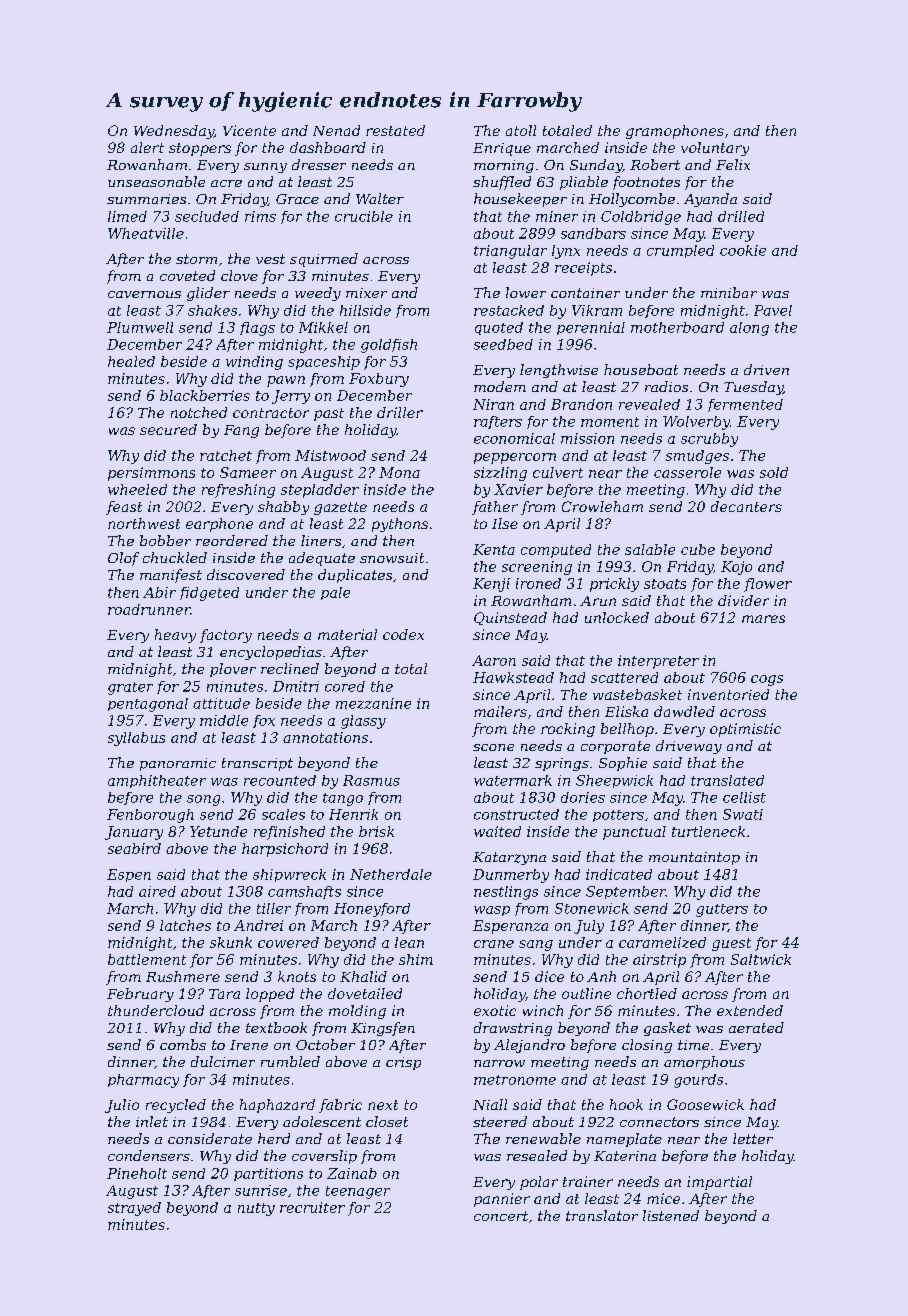  What do you see at coordinates (499, 328) in the screenshot?
I see `quoted` at bounding box center [499, 328].
